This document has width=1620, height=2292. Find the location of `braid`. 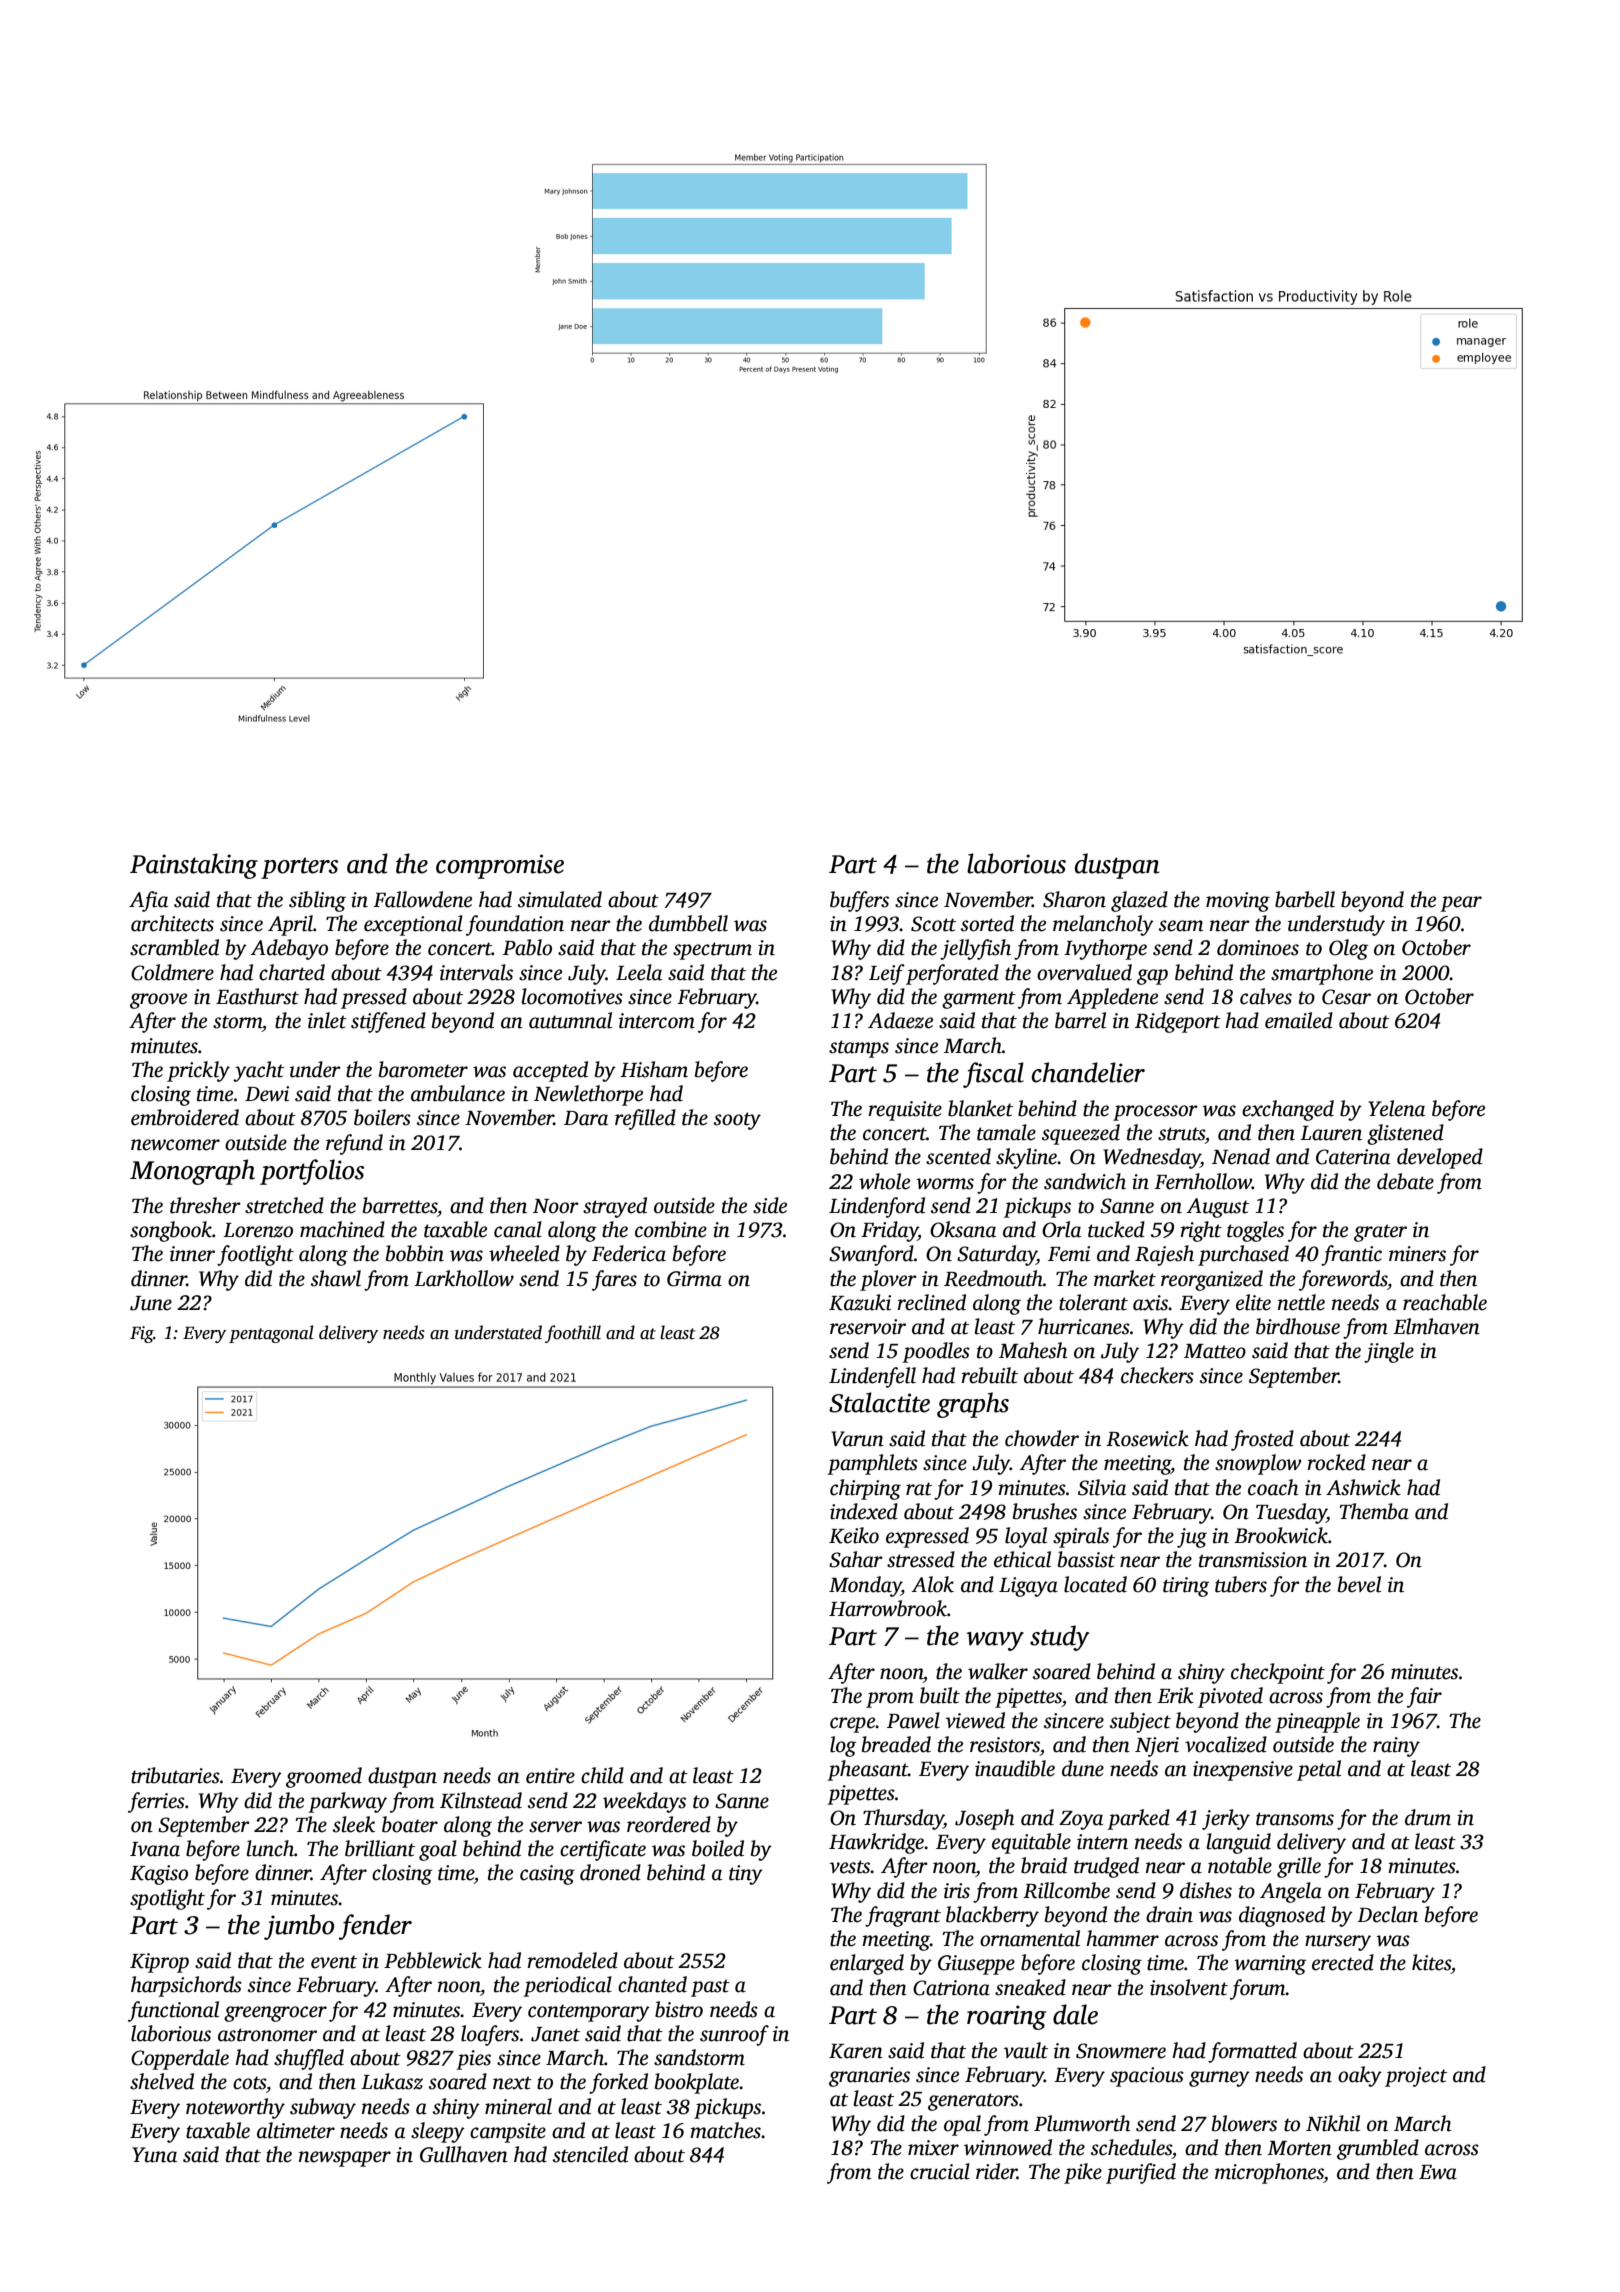

braid is located at coordinates (1044, 1865).
